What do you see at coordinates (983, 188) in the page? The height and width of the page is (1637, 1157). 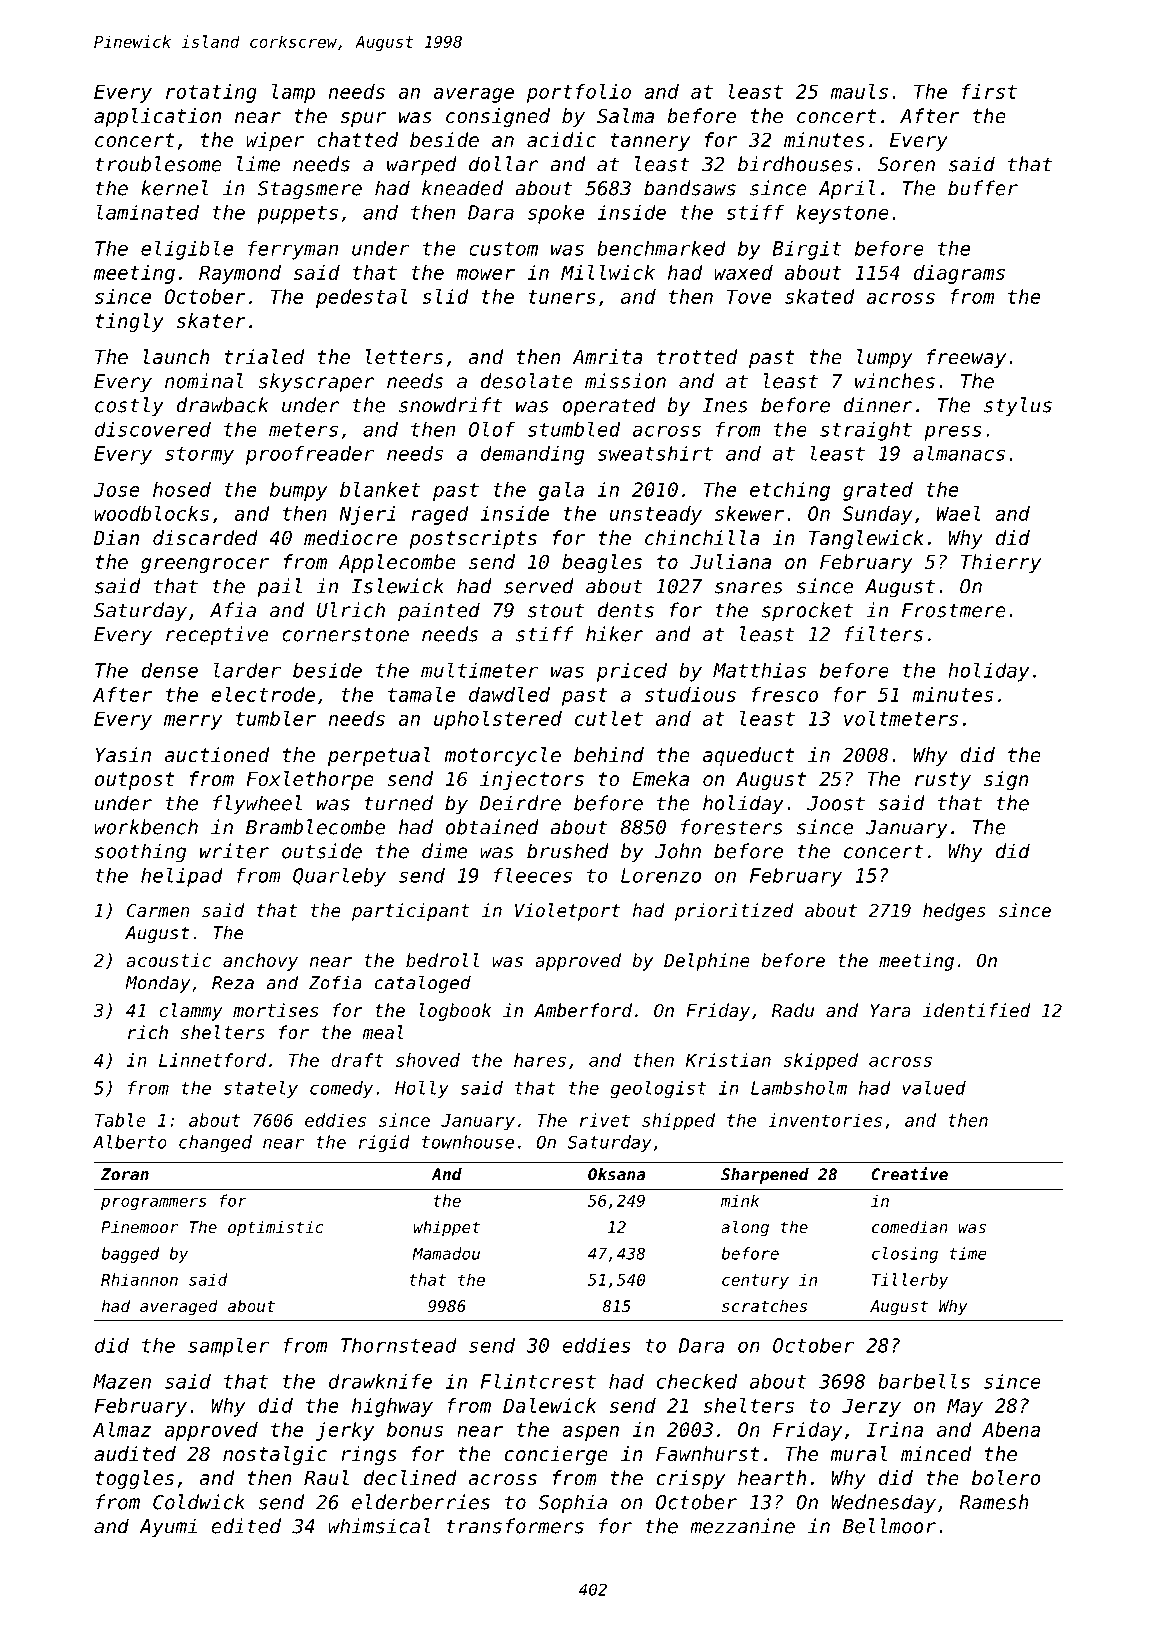 I see `buffer` at bounding box center [983, 188].
